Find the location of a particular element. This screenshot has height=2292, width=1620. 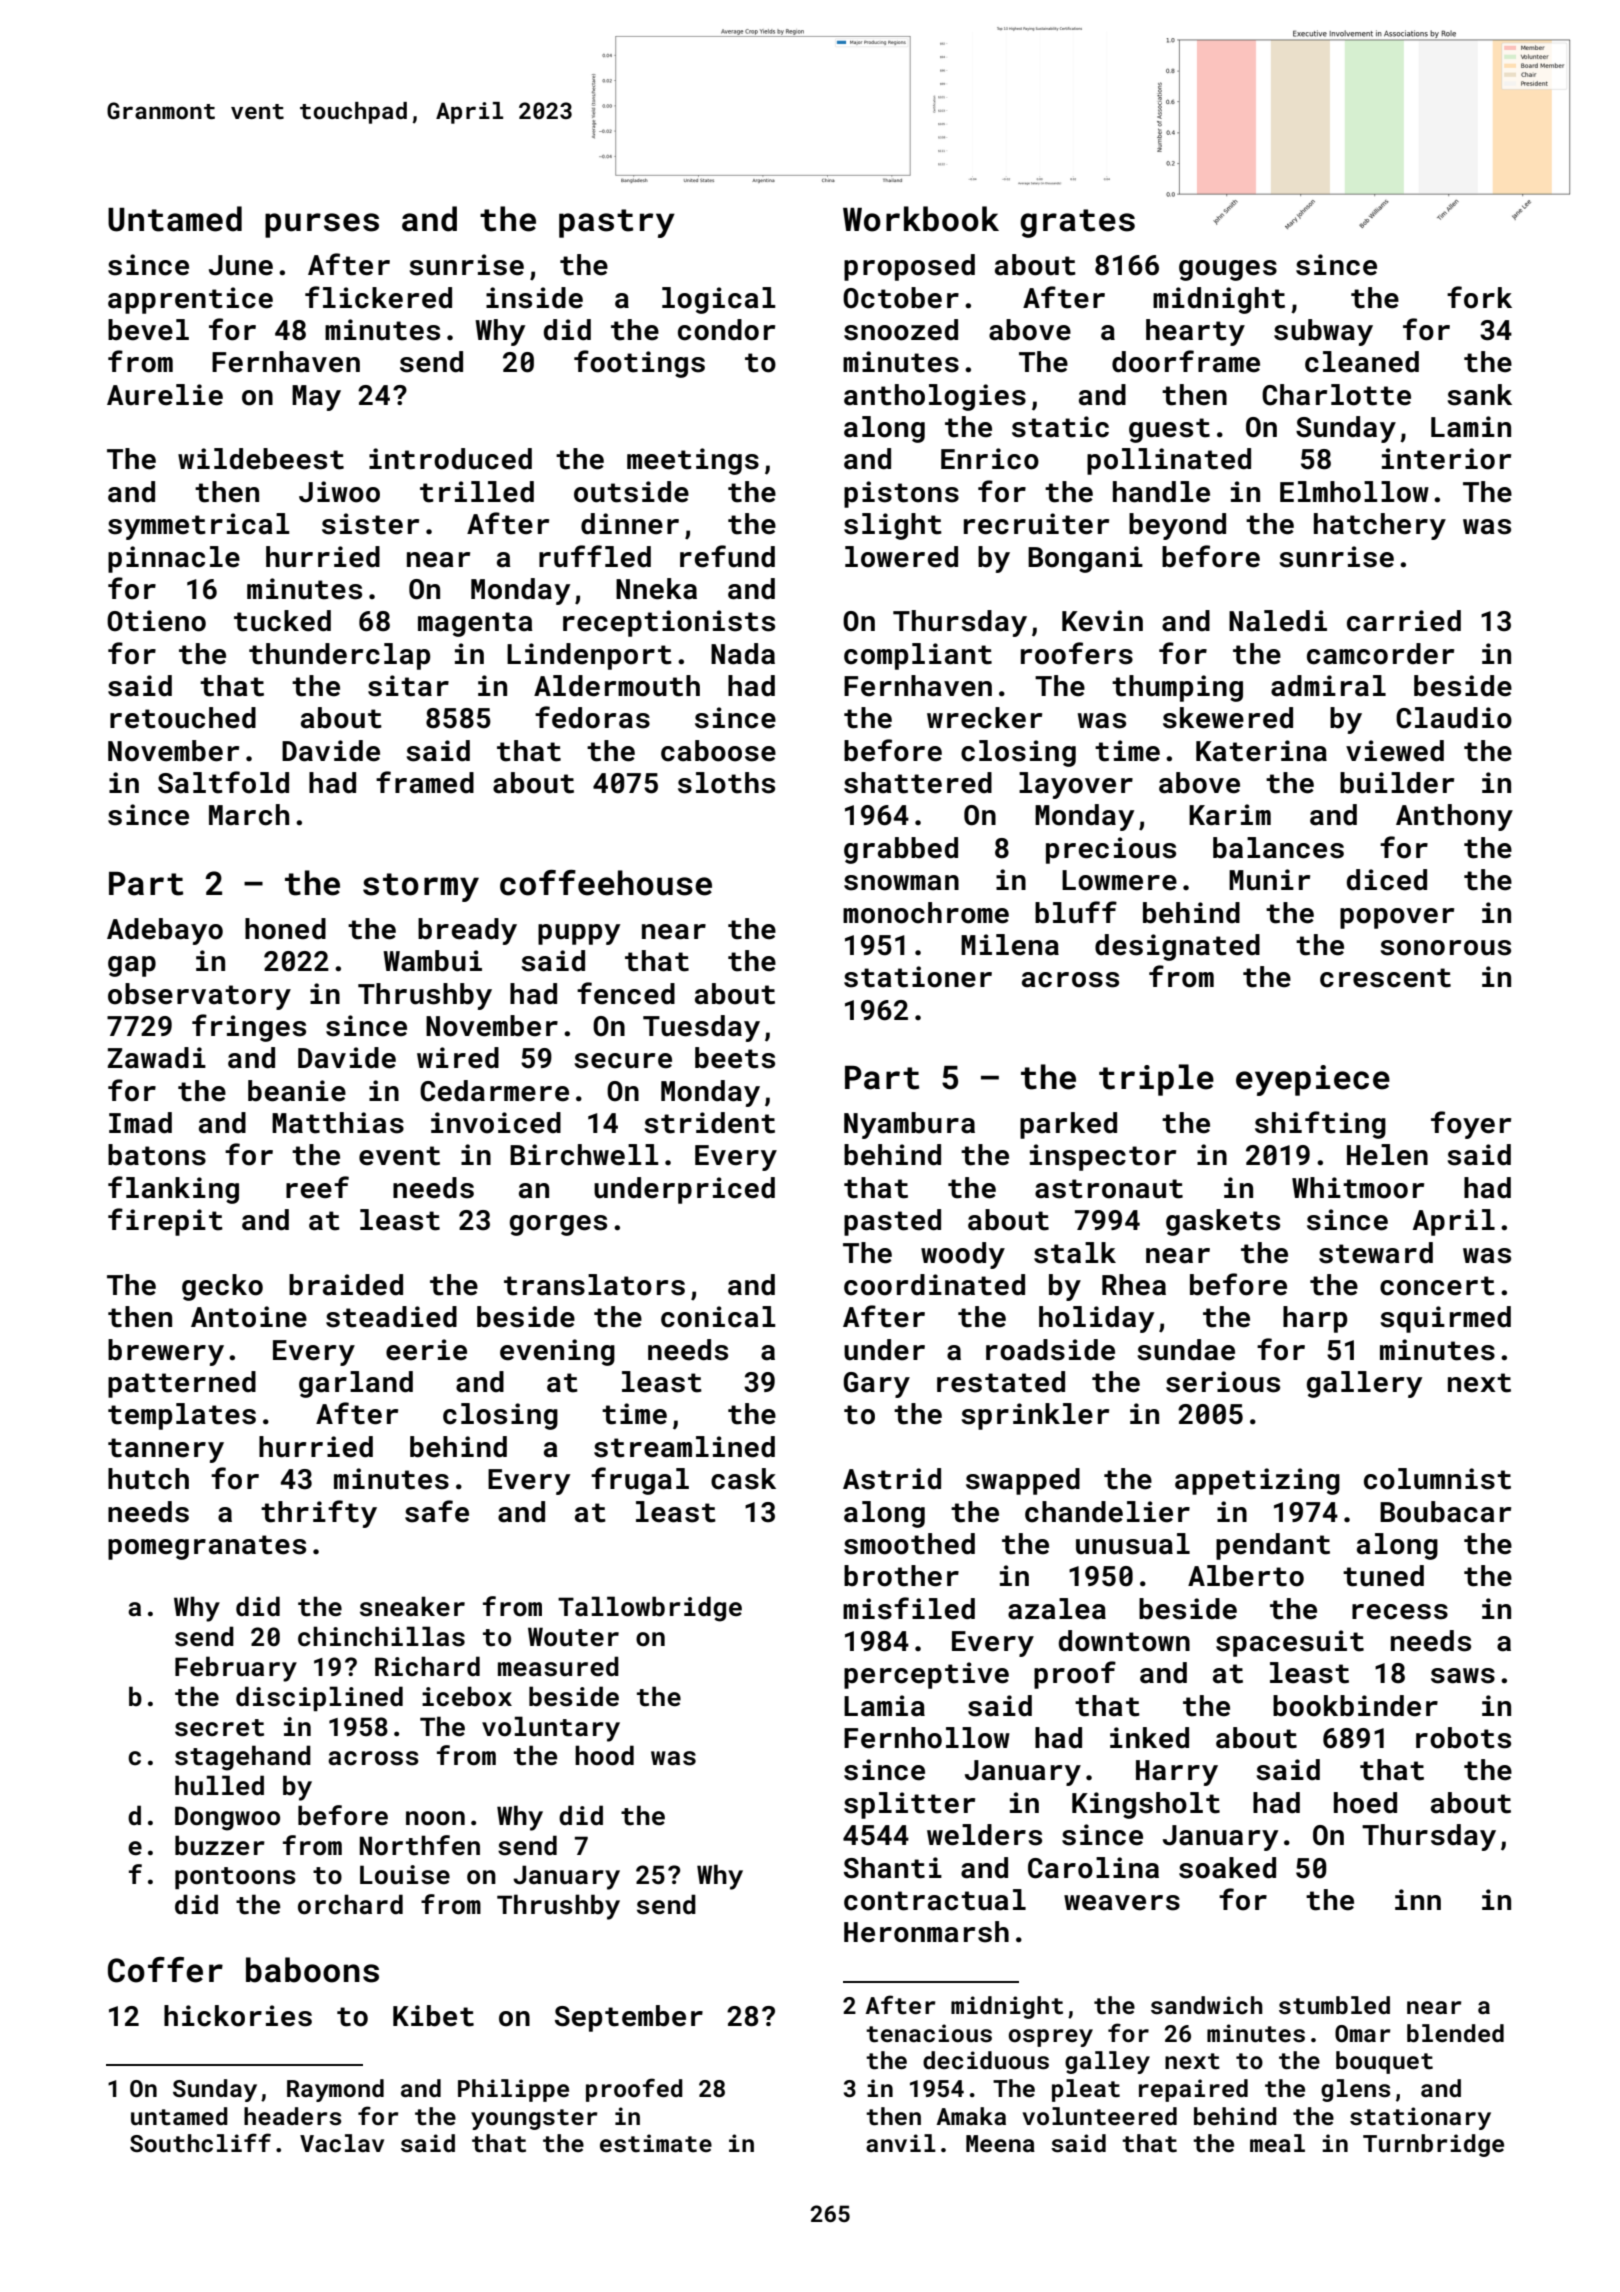

tenacious is located at coordinates (929, 2033).
